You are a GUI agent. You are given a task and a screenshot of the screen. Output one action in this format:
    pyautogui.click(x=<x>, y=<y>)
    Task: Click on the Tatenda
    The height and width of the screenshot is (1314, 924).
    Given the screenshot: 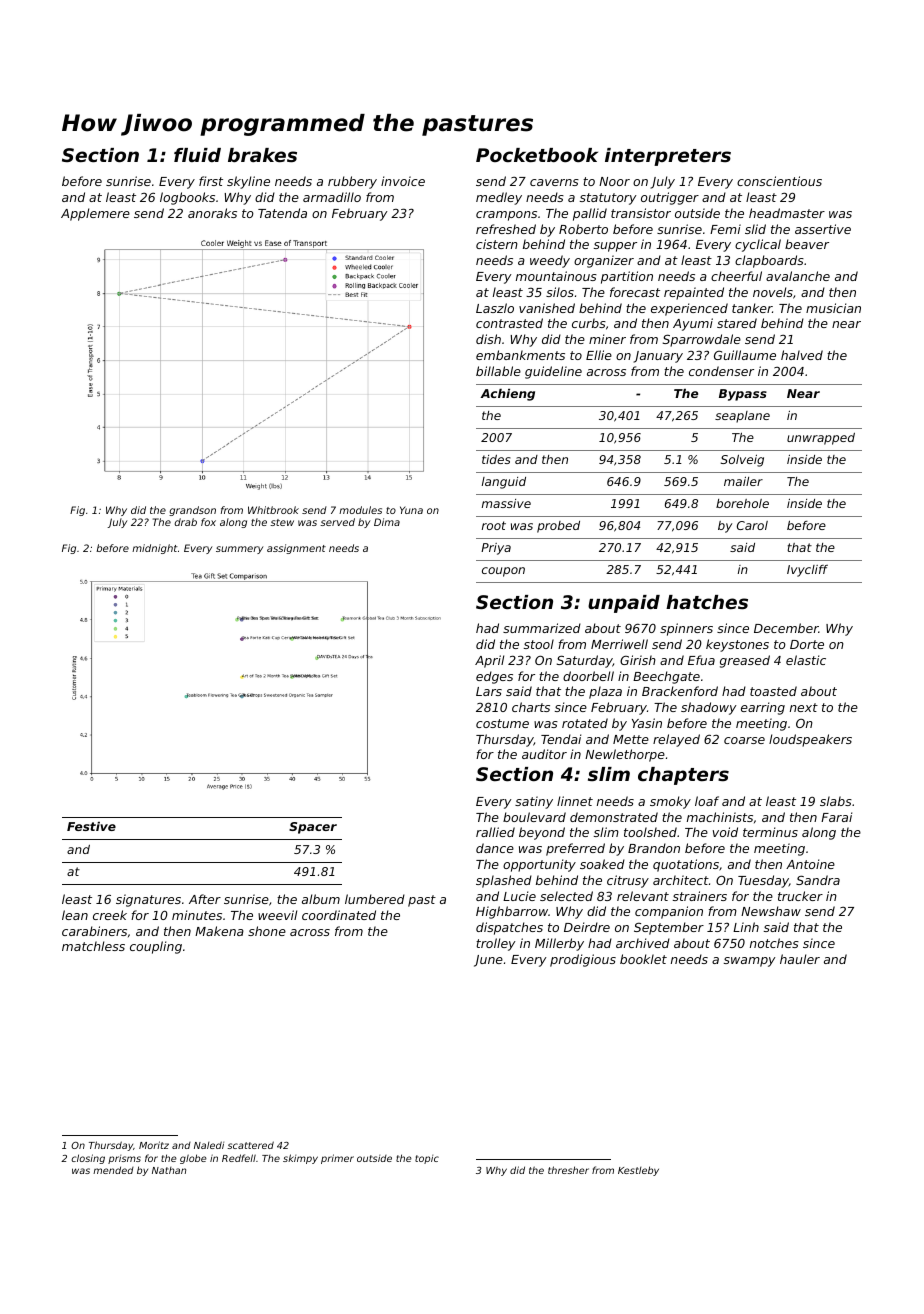 What is the action you would take?
    pyautogui.click(x=282, y=213)
